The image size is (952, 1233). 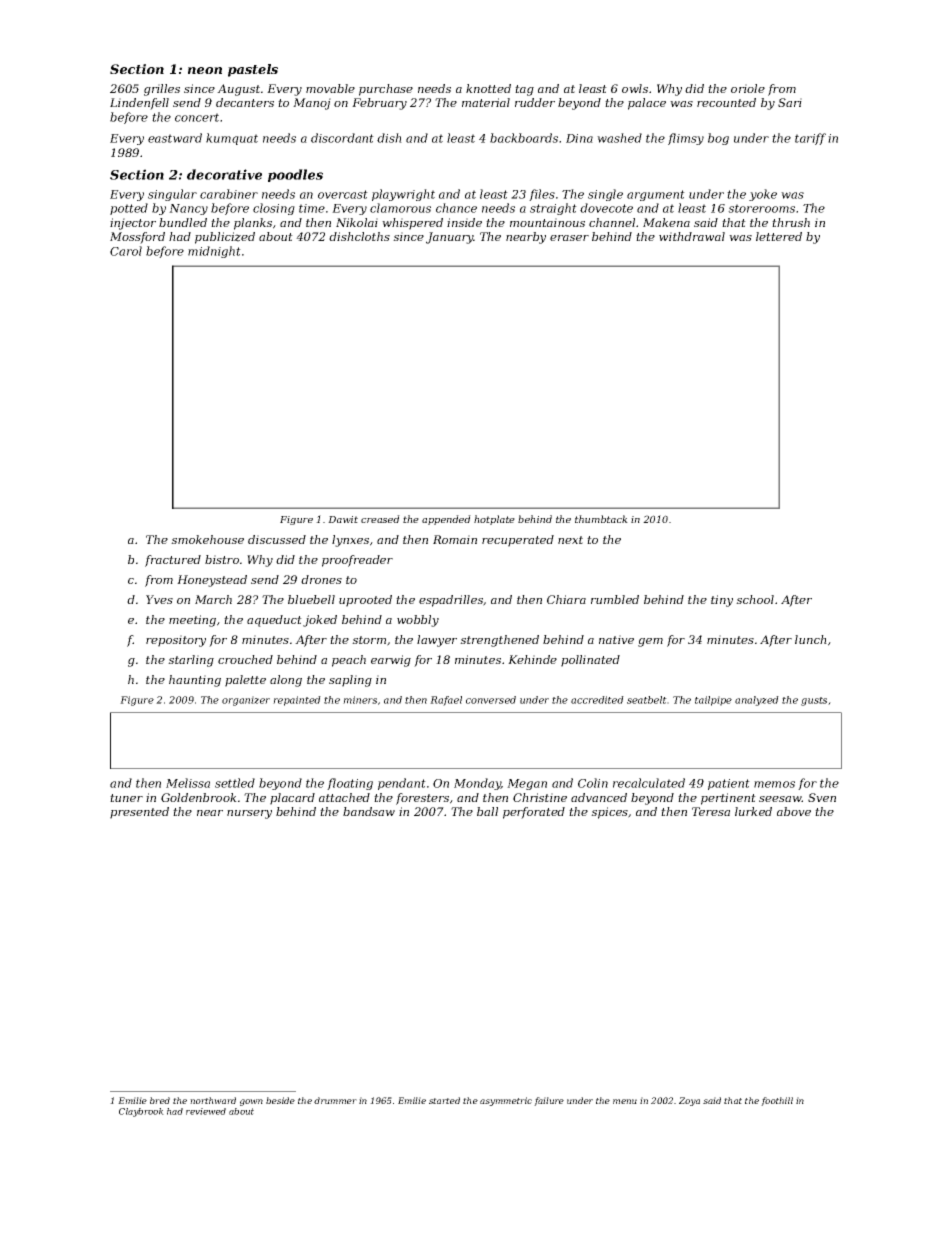 What do you see at coordinates (280, 1100) in the page?
I see `beside` at bounding box center [280, 1100].
